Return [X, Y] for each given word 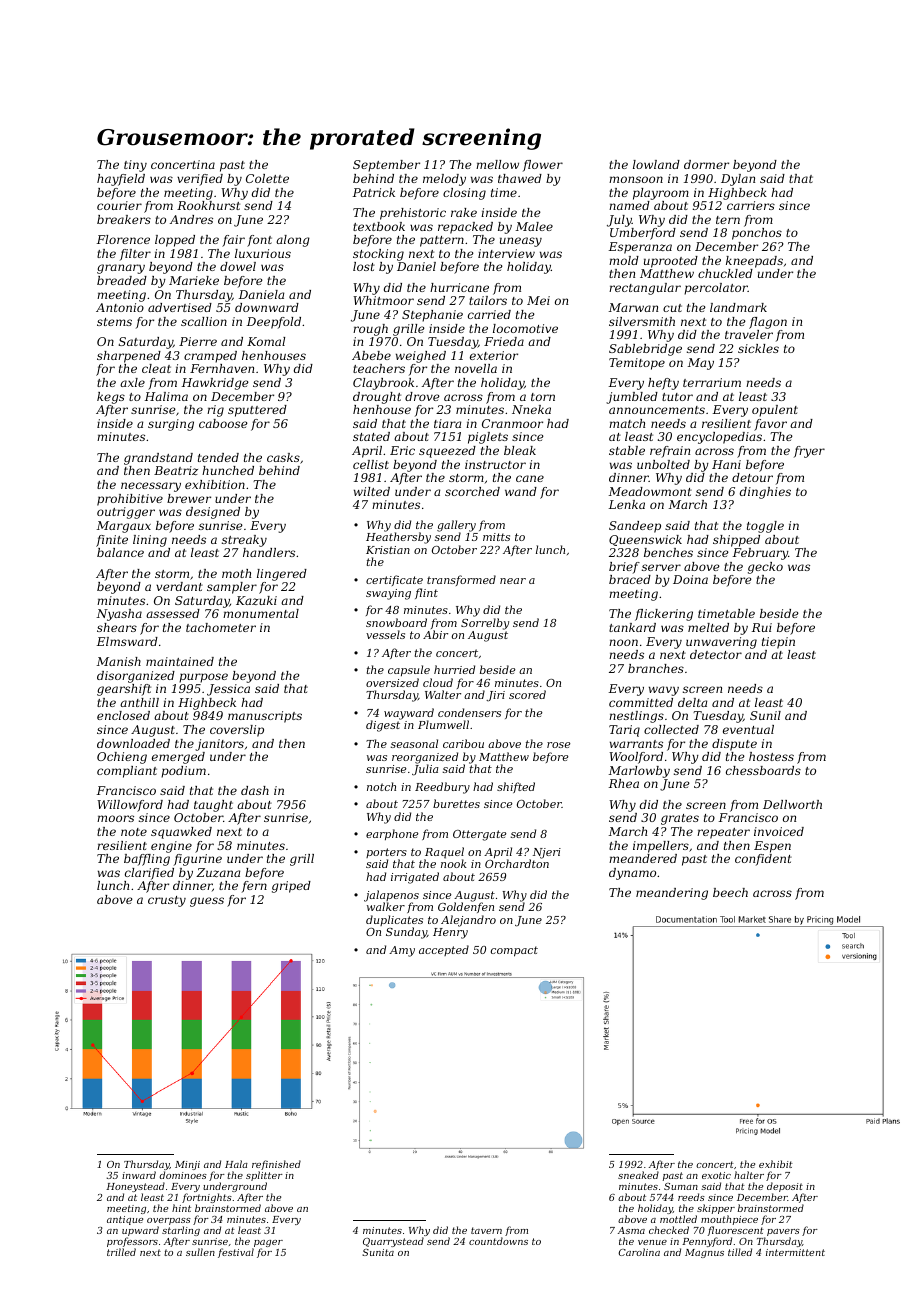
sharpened [129, 357]
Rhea [624, 783]
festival [236, 1253]
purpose [203, 678]
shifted [516, 787]
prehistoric [413, 214]
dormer [706, 164]
